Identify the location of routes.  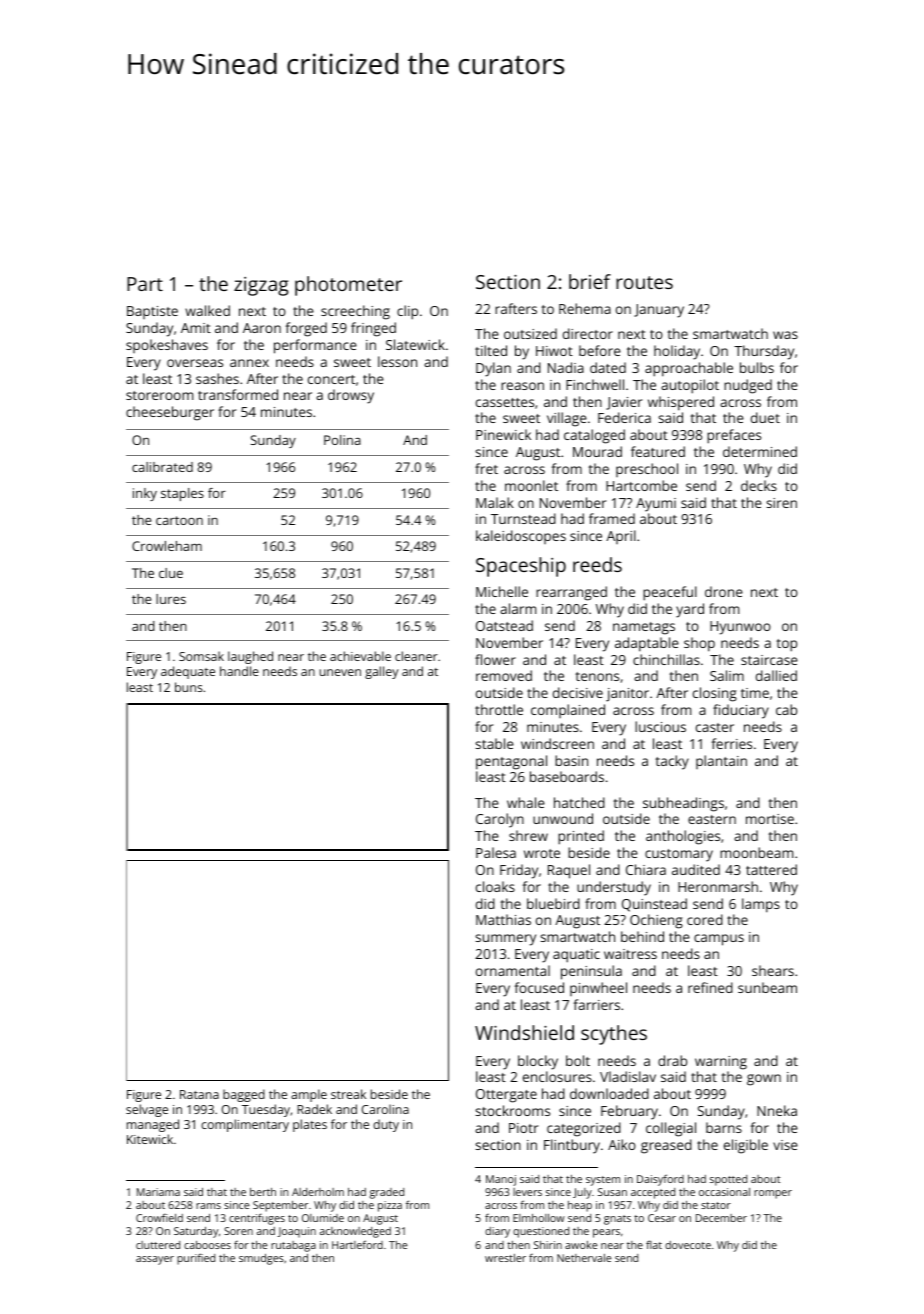
(644, 282).
